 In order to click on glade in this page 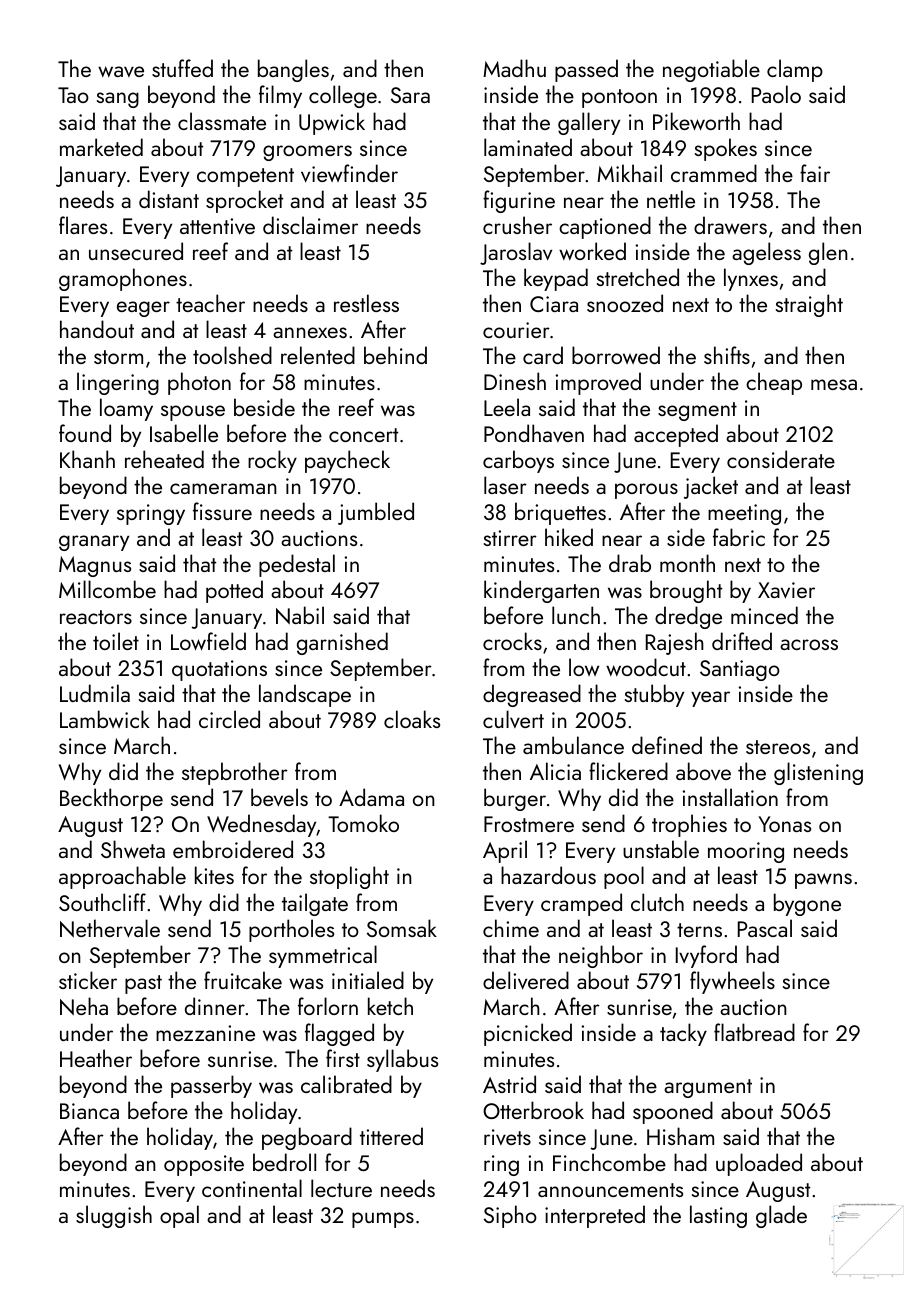, I will do `click(781, 1216)`.
